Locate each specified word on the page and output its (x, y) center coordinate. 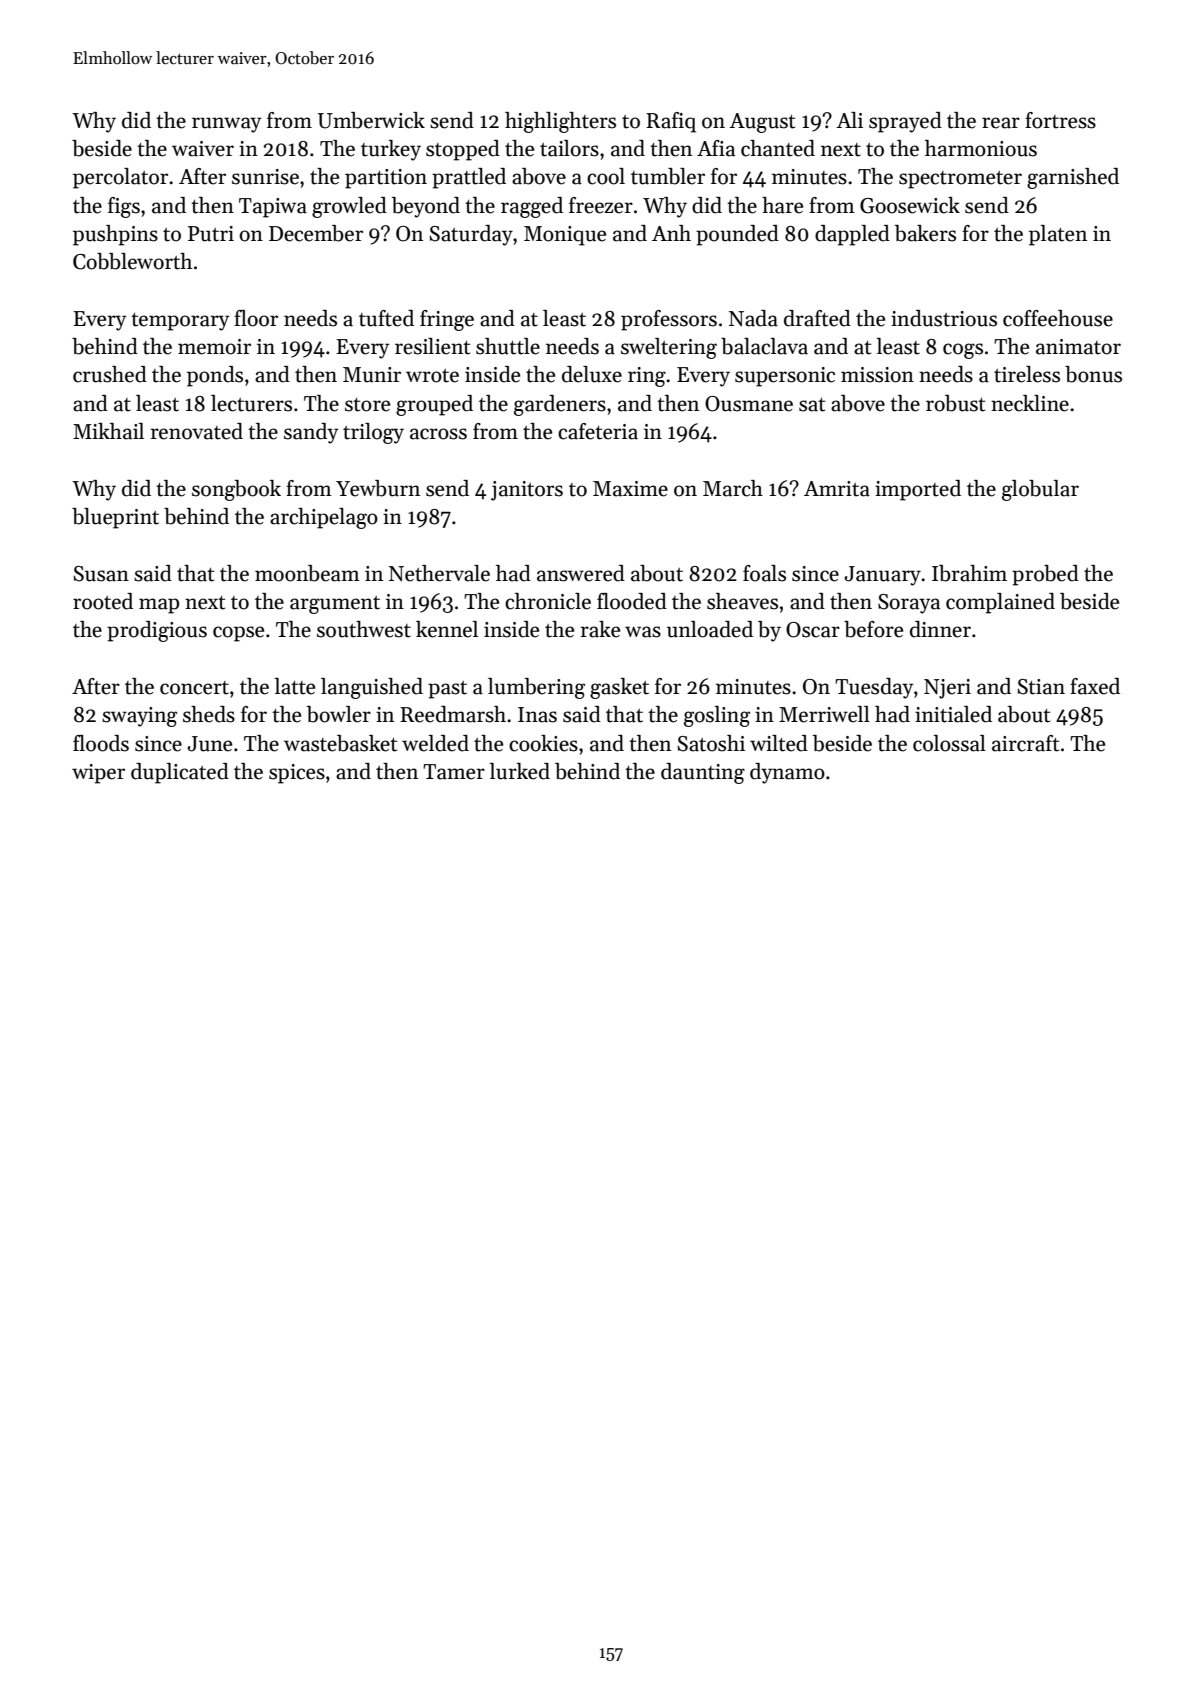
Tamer (454, 772)
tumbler (668, 176)
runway (226, 125)
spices (297, 774)
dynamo (787, 773)
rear (1001, 123)
